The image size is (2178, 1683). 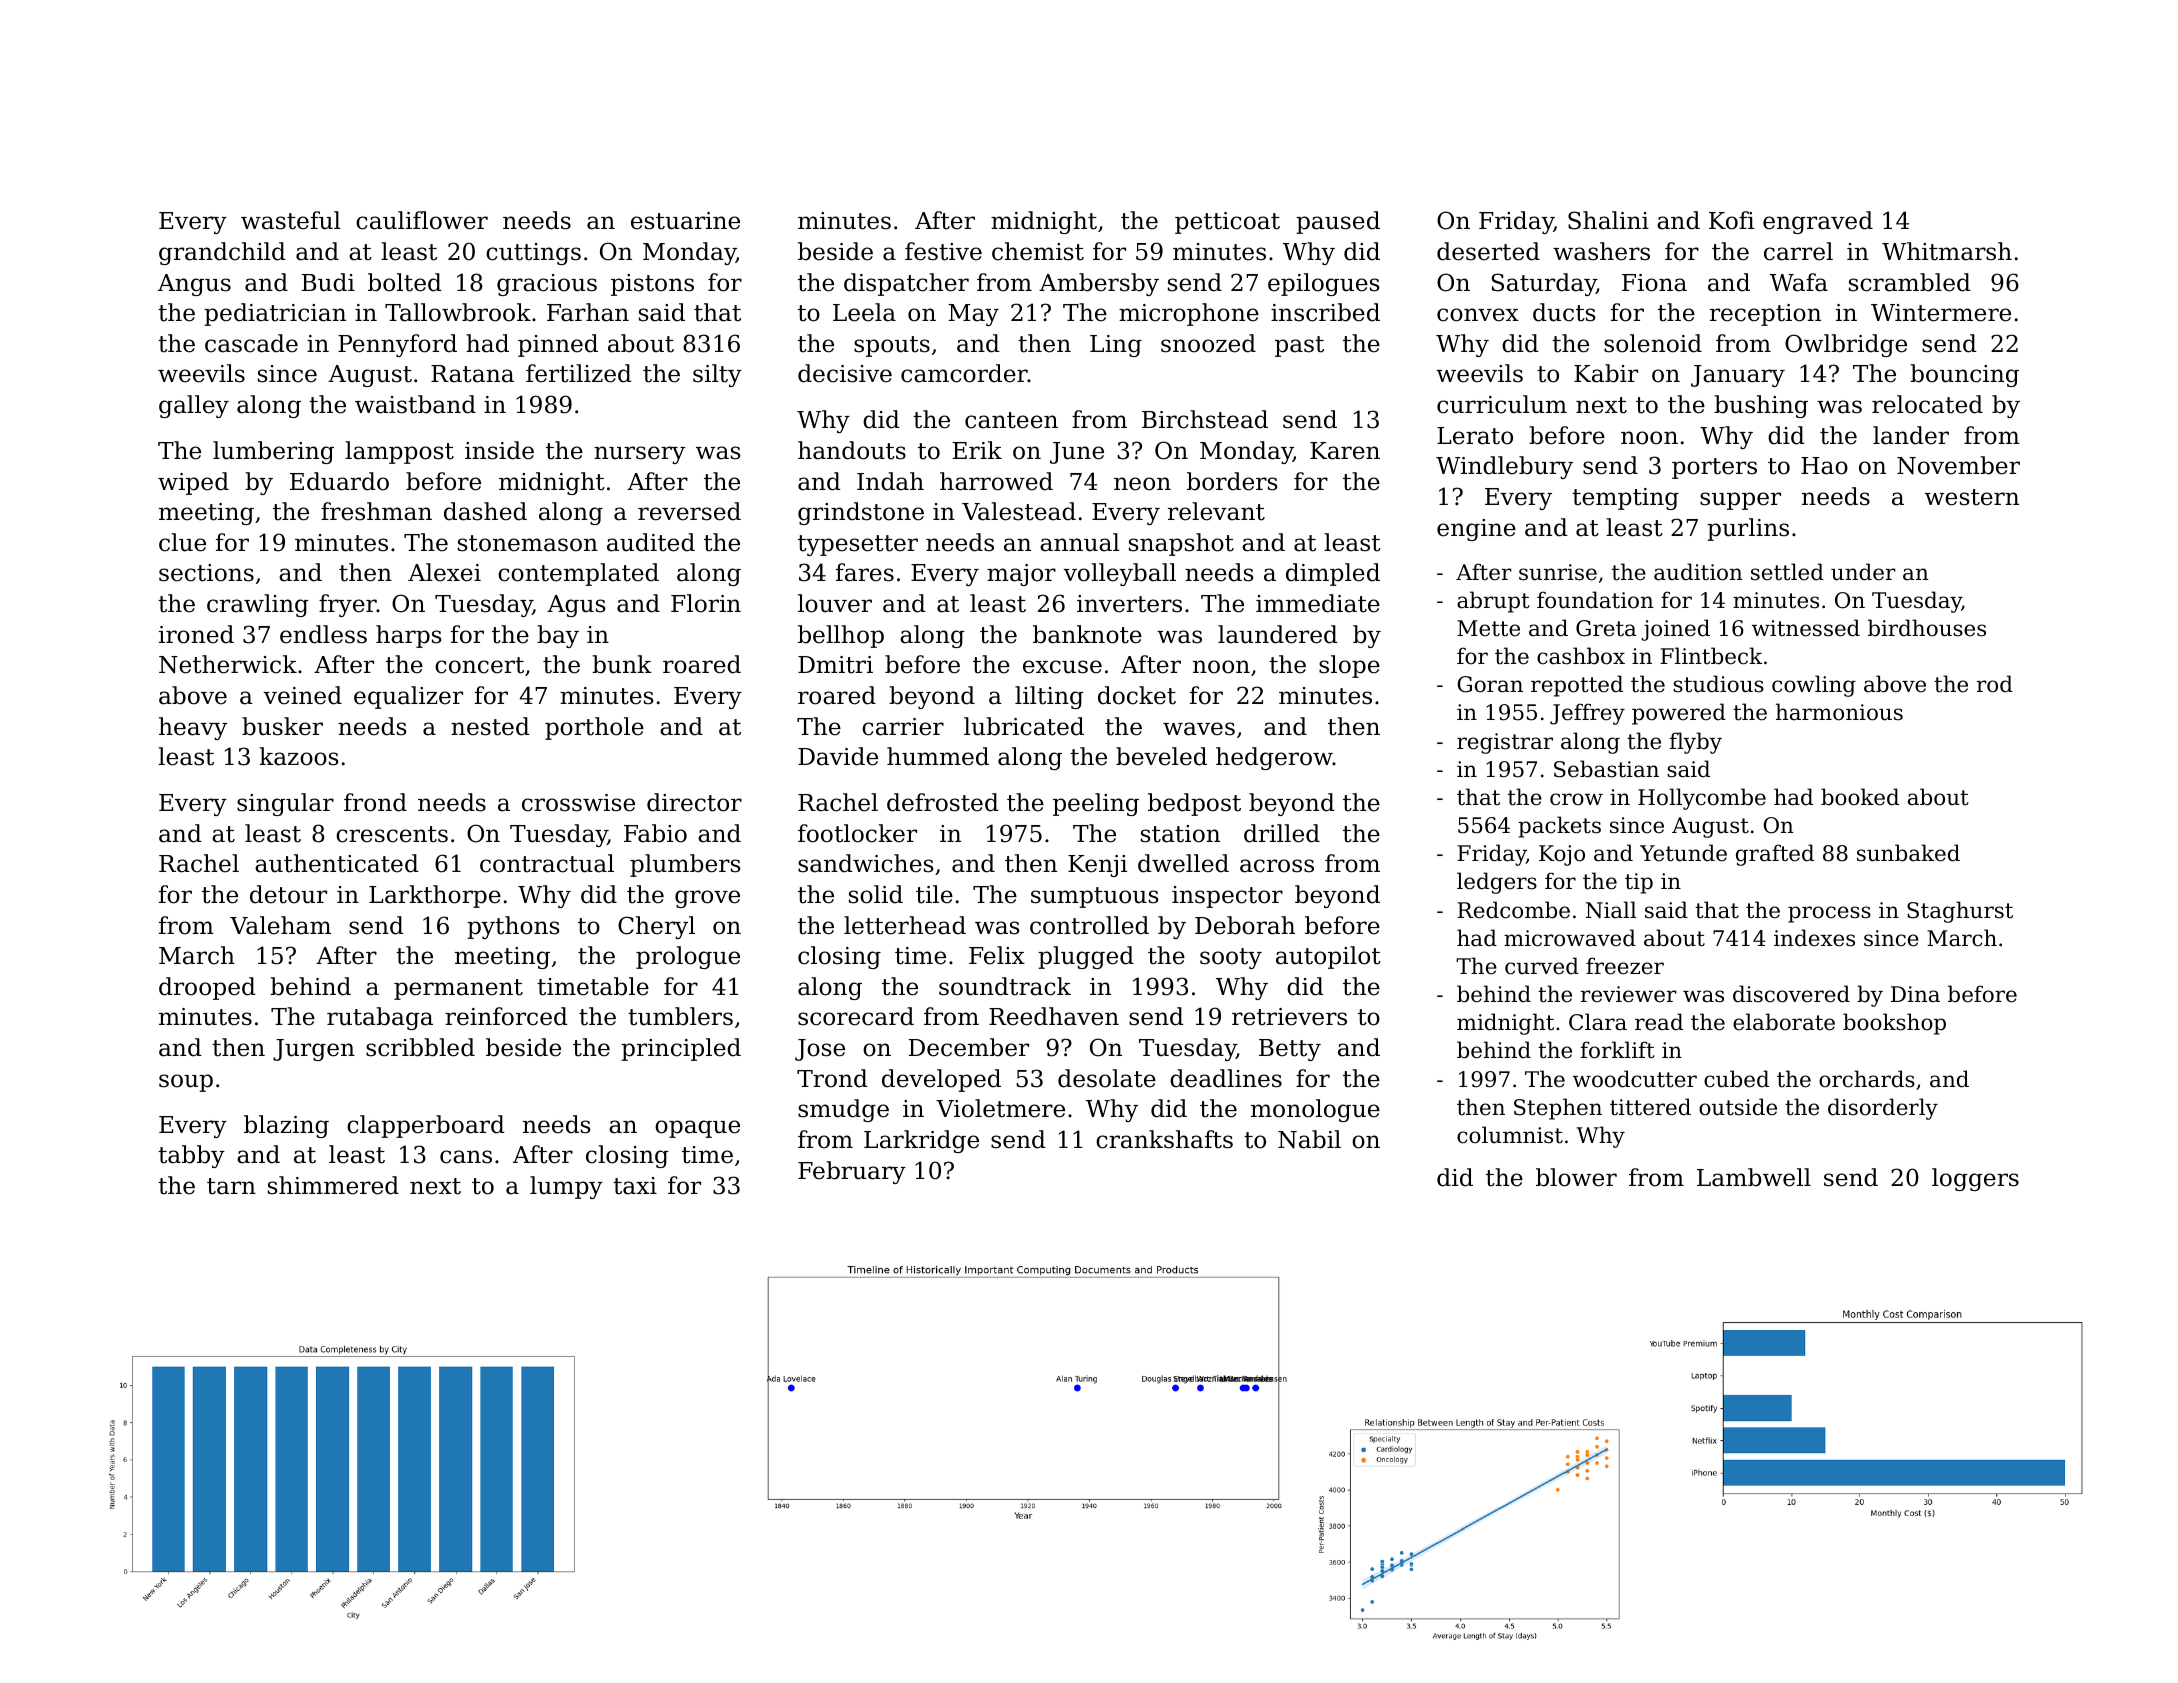 What do you see at coordinates (1947, 251) in the document?
I see `Whitmarsh` at bounding box center [1947, 251].
